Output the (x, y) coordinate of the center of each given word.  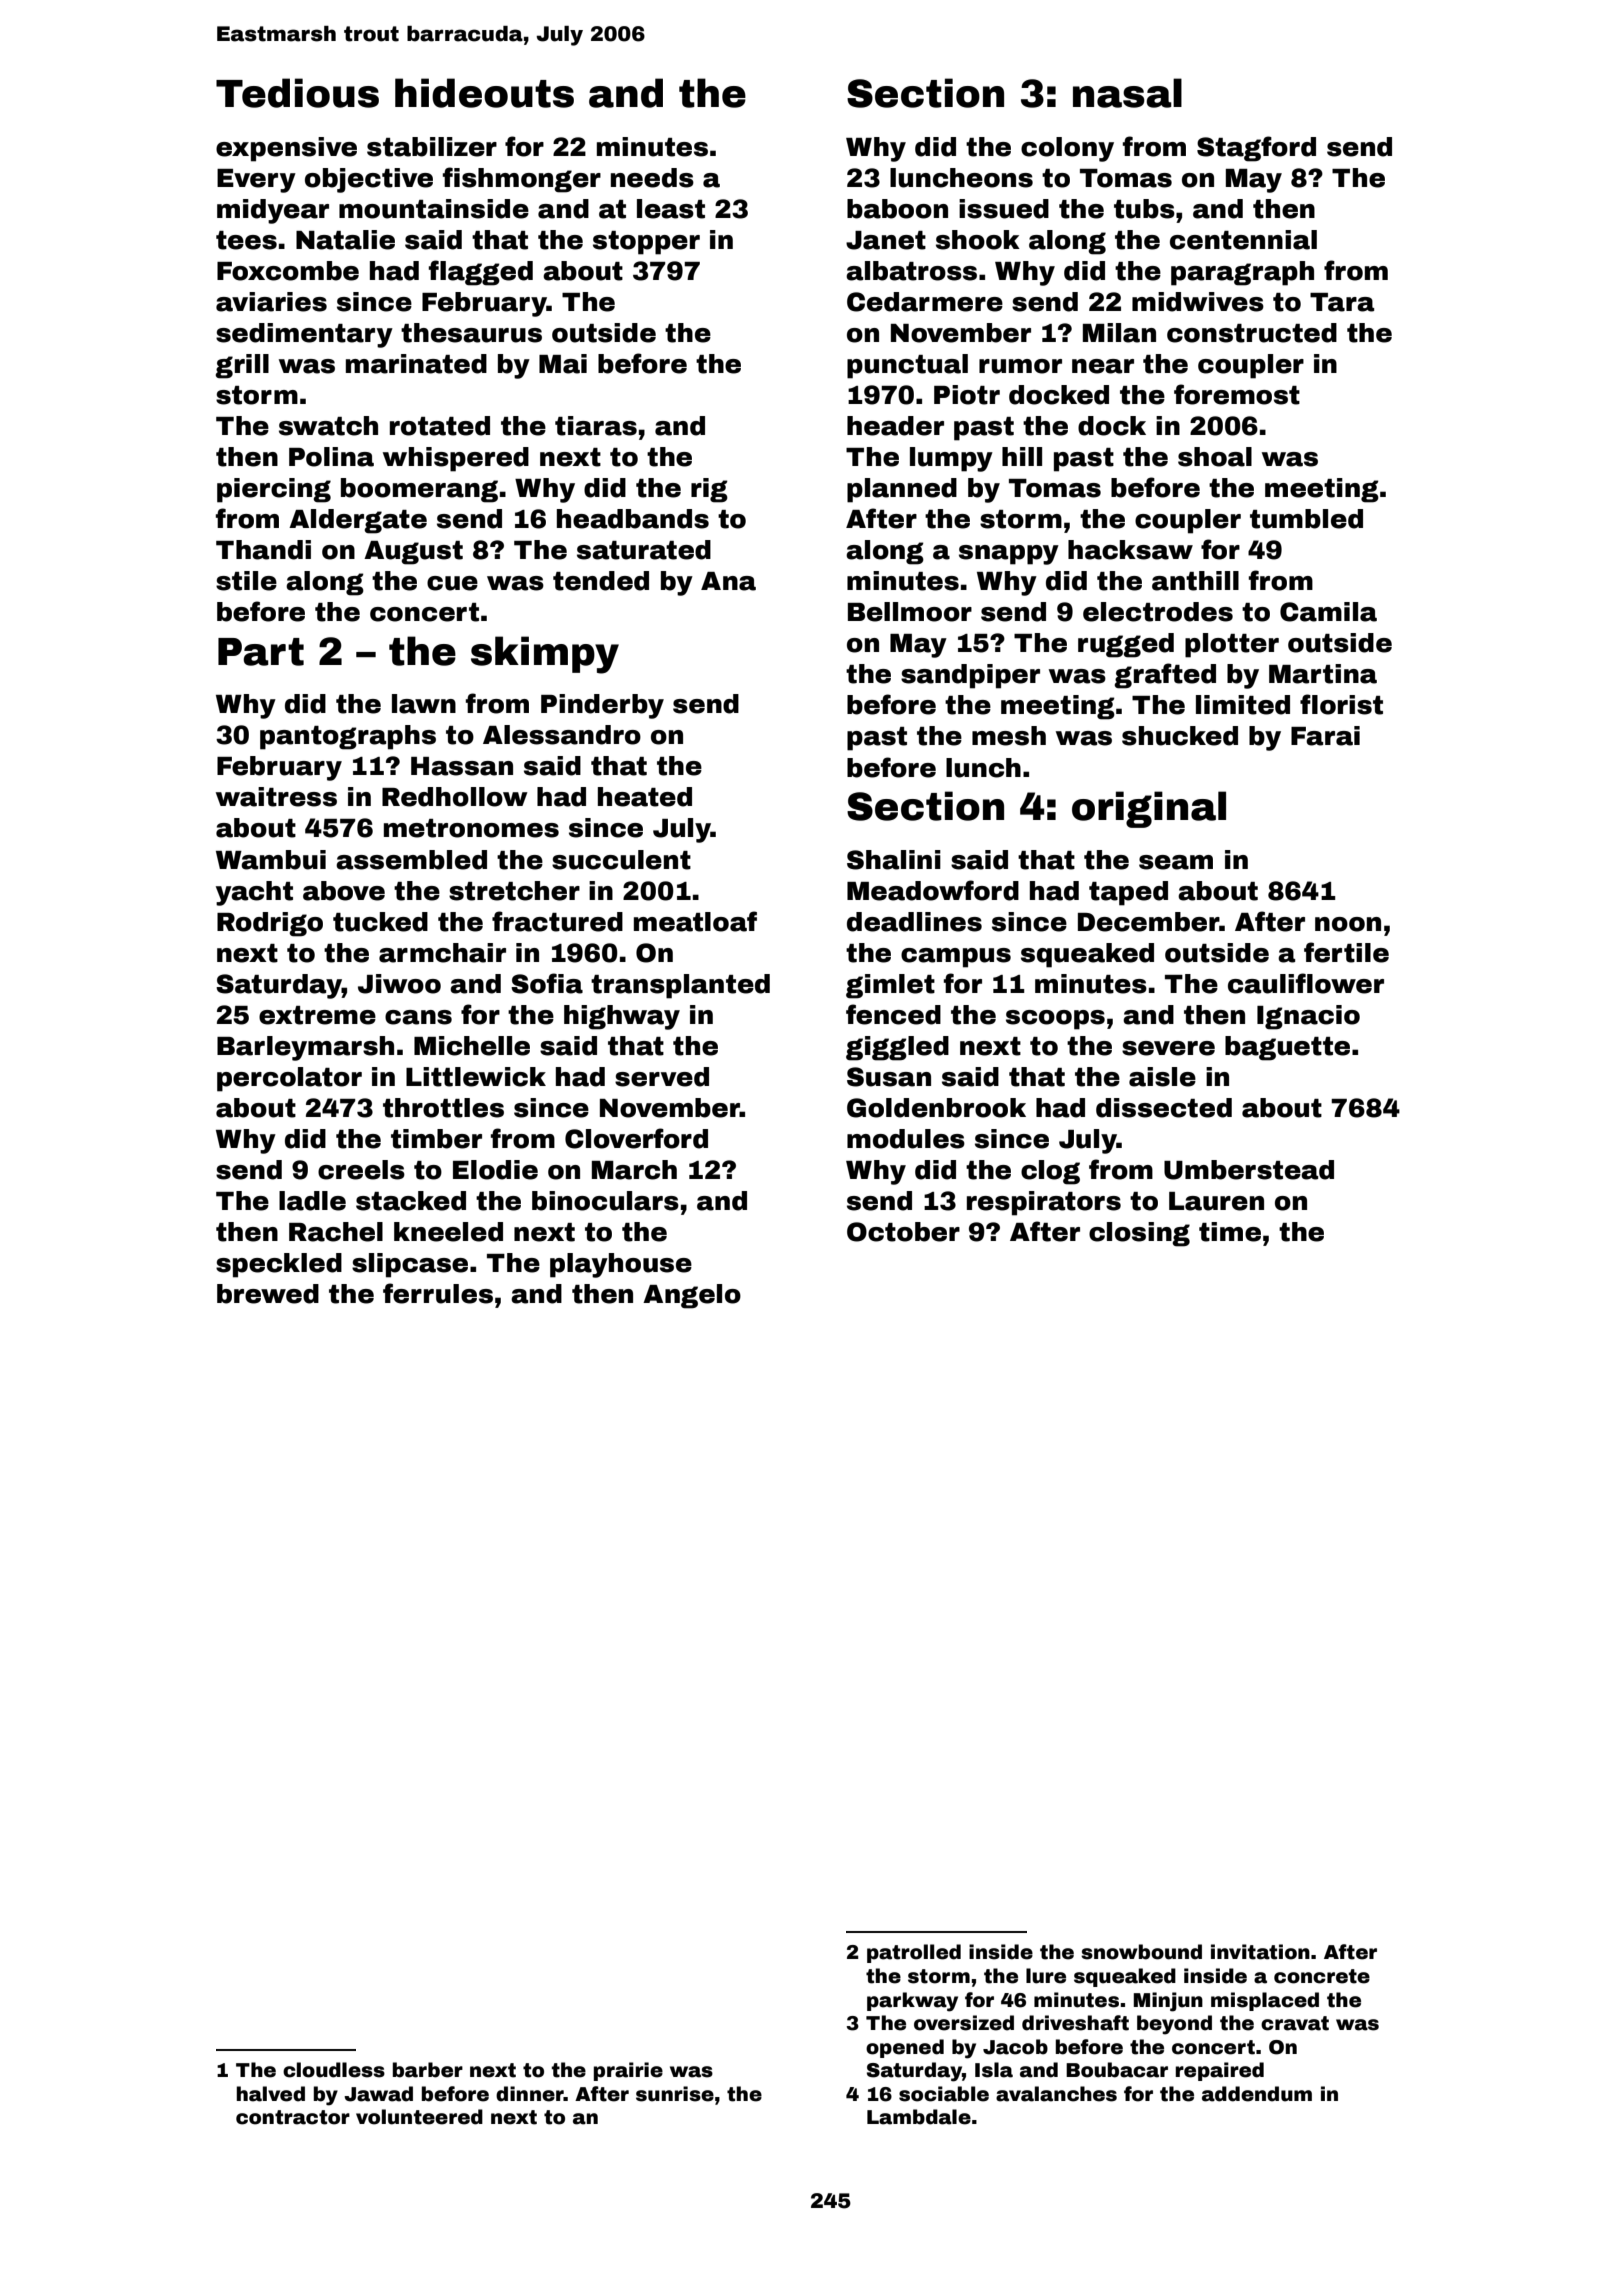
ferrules (438, 1293)
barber (428, 2070)
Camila (1328, 612)
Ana (728, 581)
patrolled (914, 1953)
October (903, 1232)
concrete (1322, 1976)
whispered (456, 459)
